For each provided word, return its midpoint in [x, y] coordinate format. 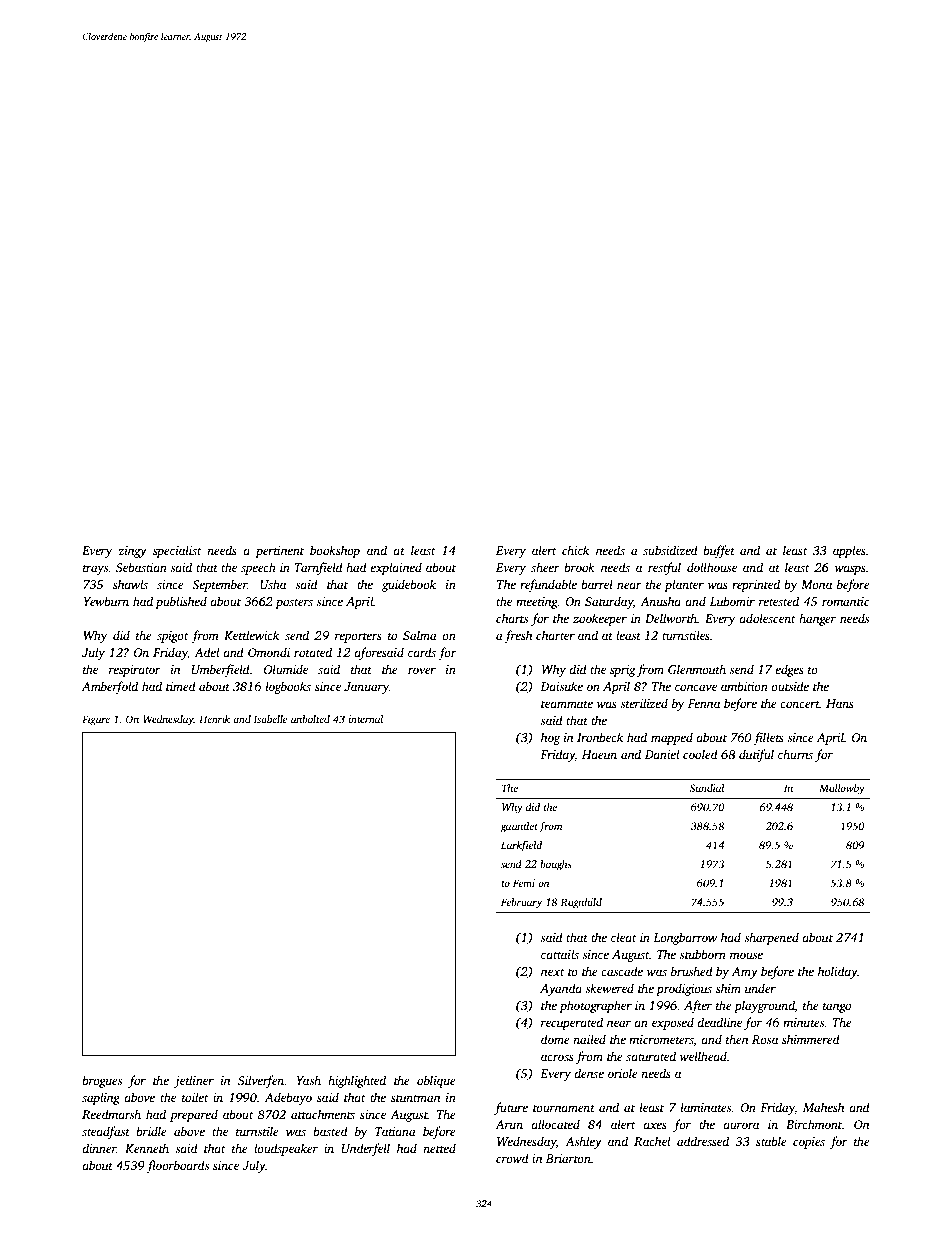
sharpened [771, 938]
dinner [99, 1148]
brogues [102, 1081]
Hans [840, 703]
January [366, 688]
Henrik [214, 719]
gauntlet [519, 827]
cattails [560, 954]
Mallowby [842, 789]
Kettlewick [251, 635]
